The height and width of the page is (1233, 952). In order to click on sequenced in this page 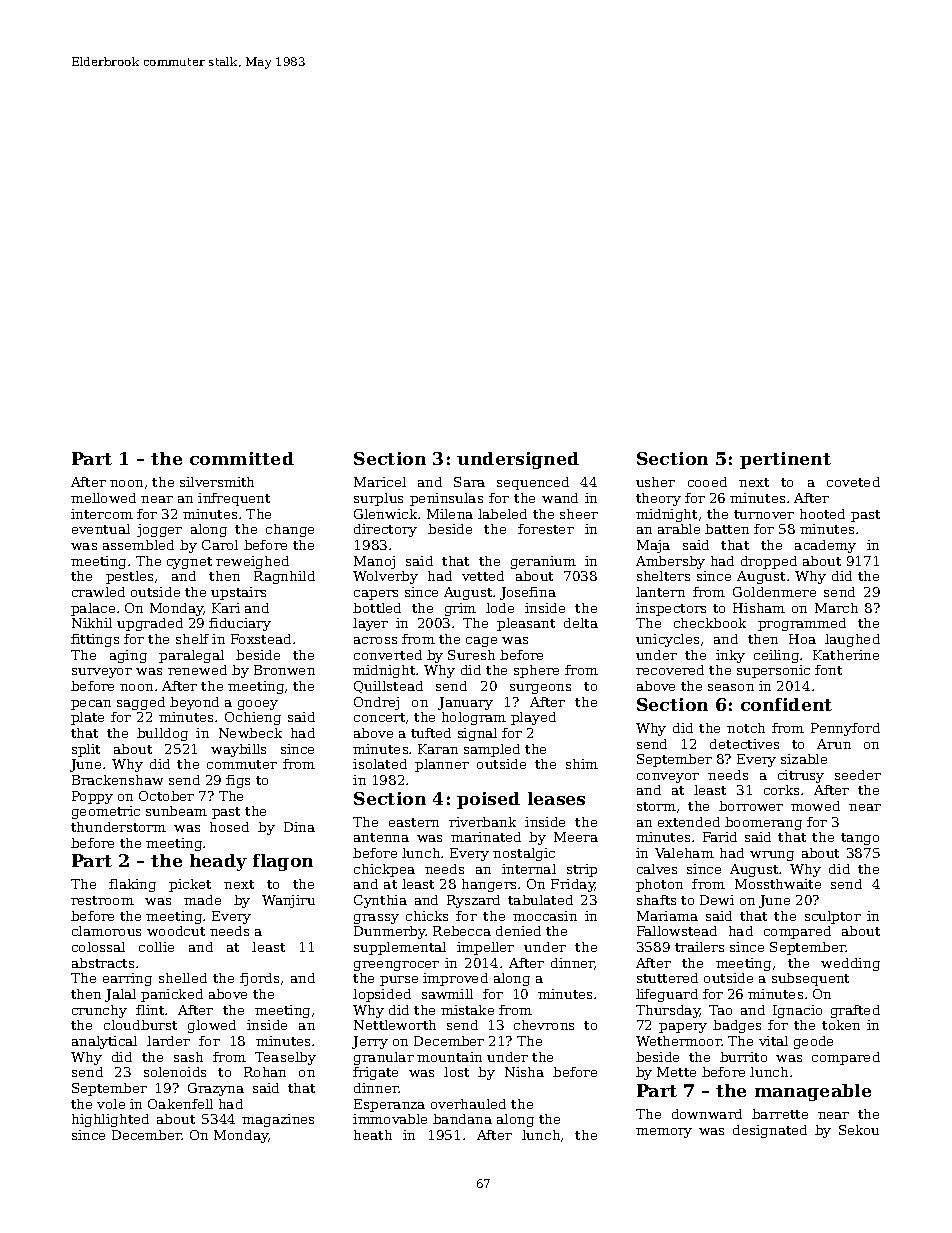, I will do `click(533, 483)`.
